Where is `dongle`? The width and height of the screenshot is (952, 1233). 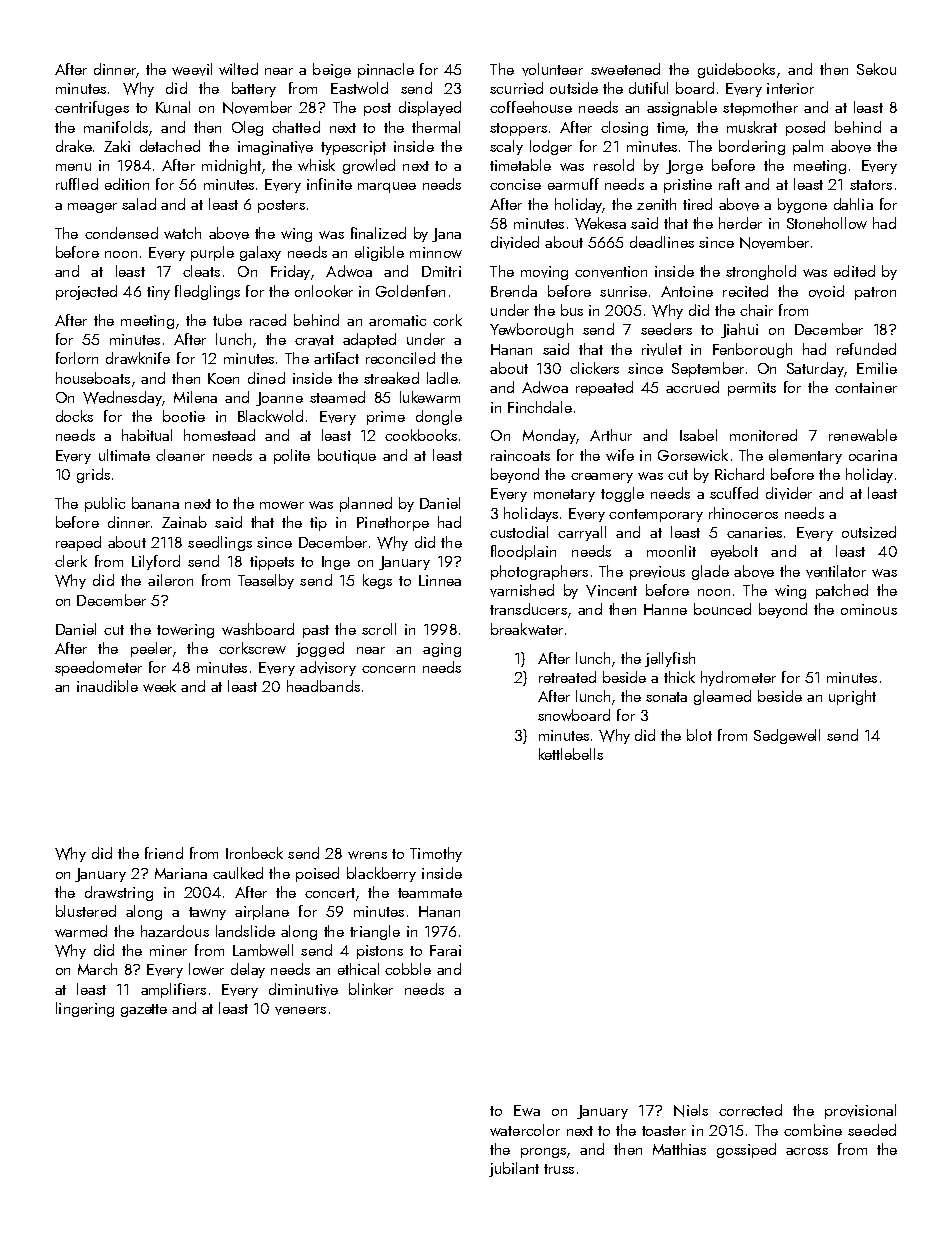 dongle is located at coordinates (439, 417).
